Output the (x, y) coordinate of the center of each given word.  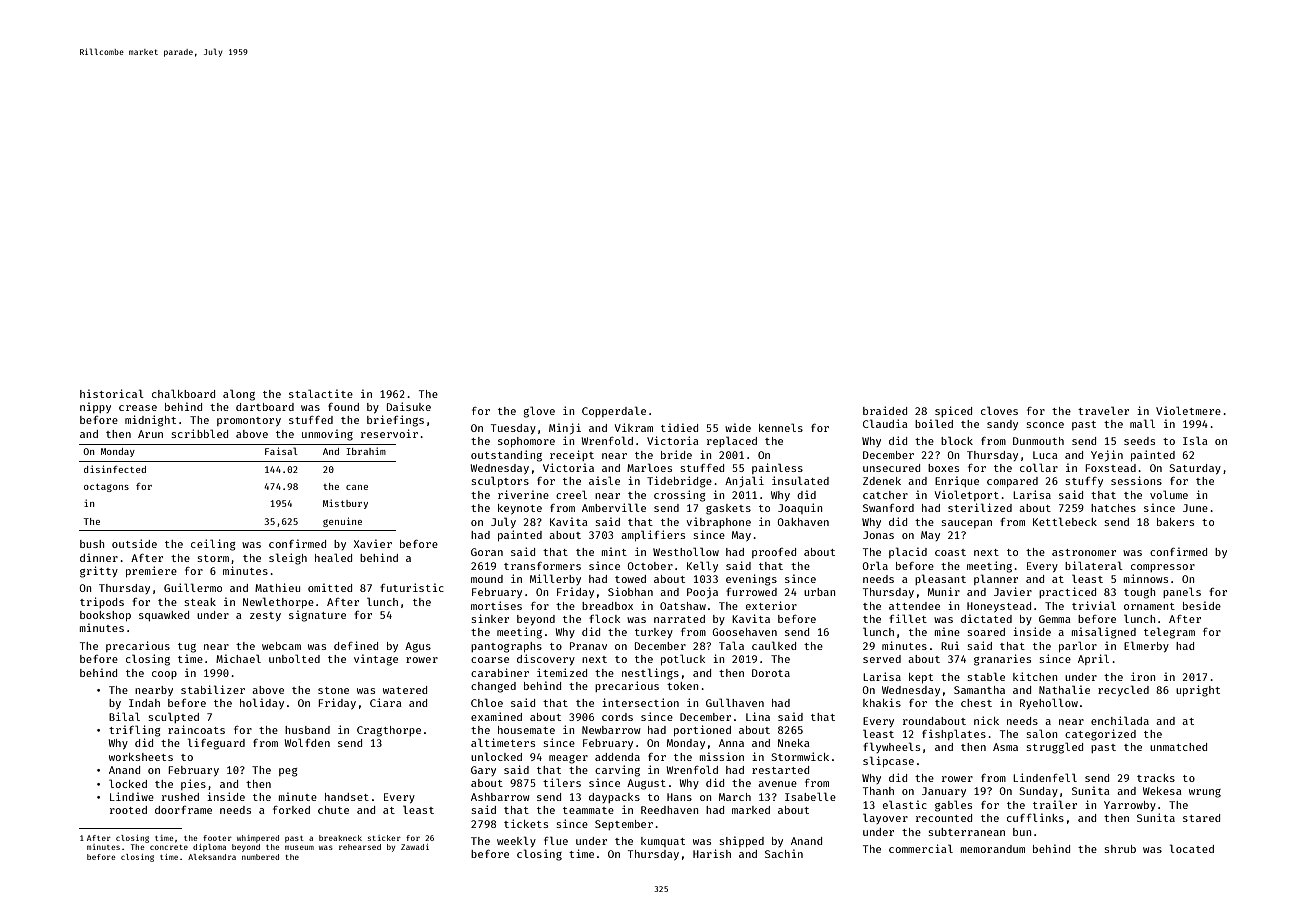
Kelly (702, 566)
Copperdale (614, 411)
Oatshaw (683, 606)
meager (568, 759)
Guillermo (193, 587)
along (239, 395)
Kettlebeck (1065, 521)
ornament (1149, 606)
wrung (1205, 793)
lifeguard (216, 744)
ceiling (213, 545)
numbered (260, 857)
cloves (999, 410)
